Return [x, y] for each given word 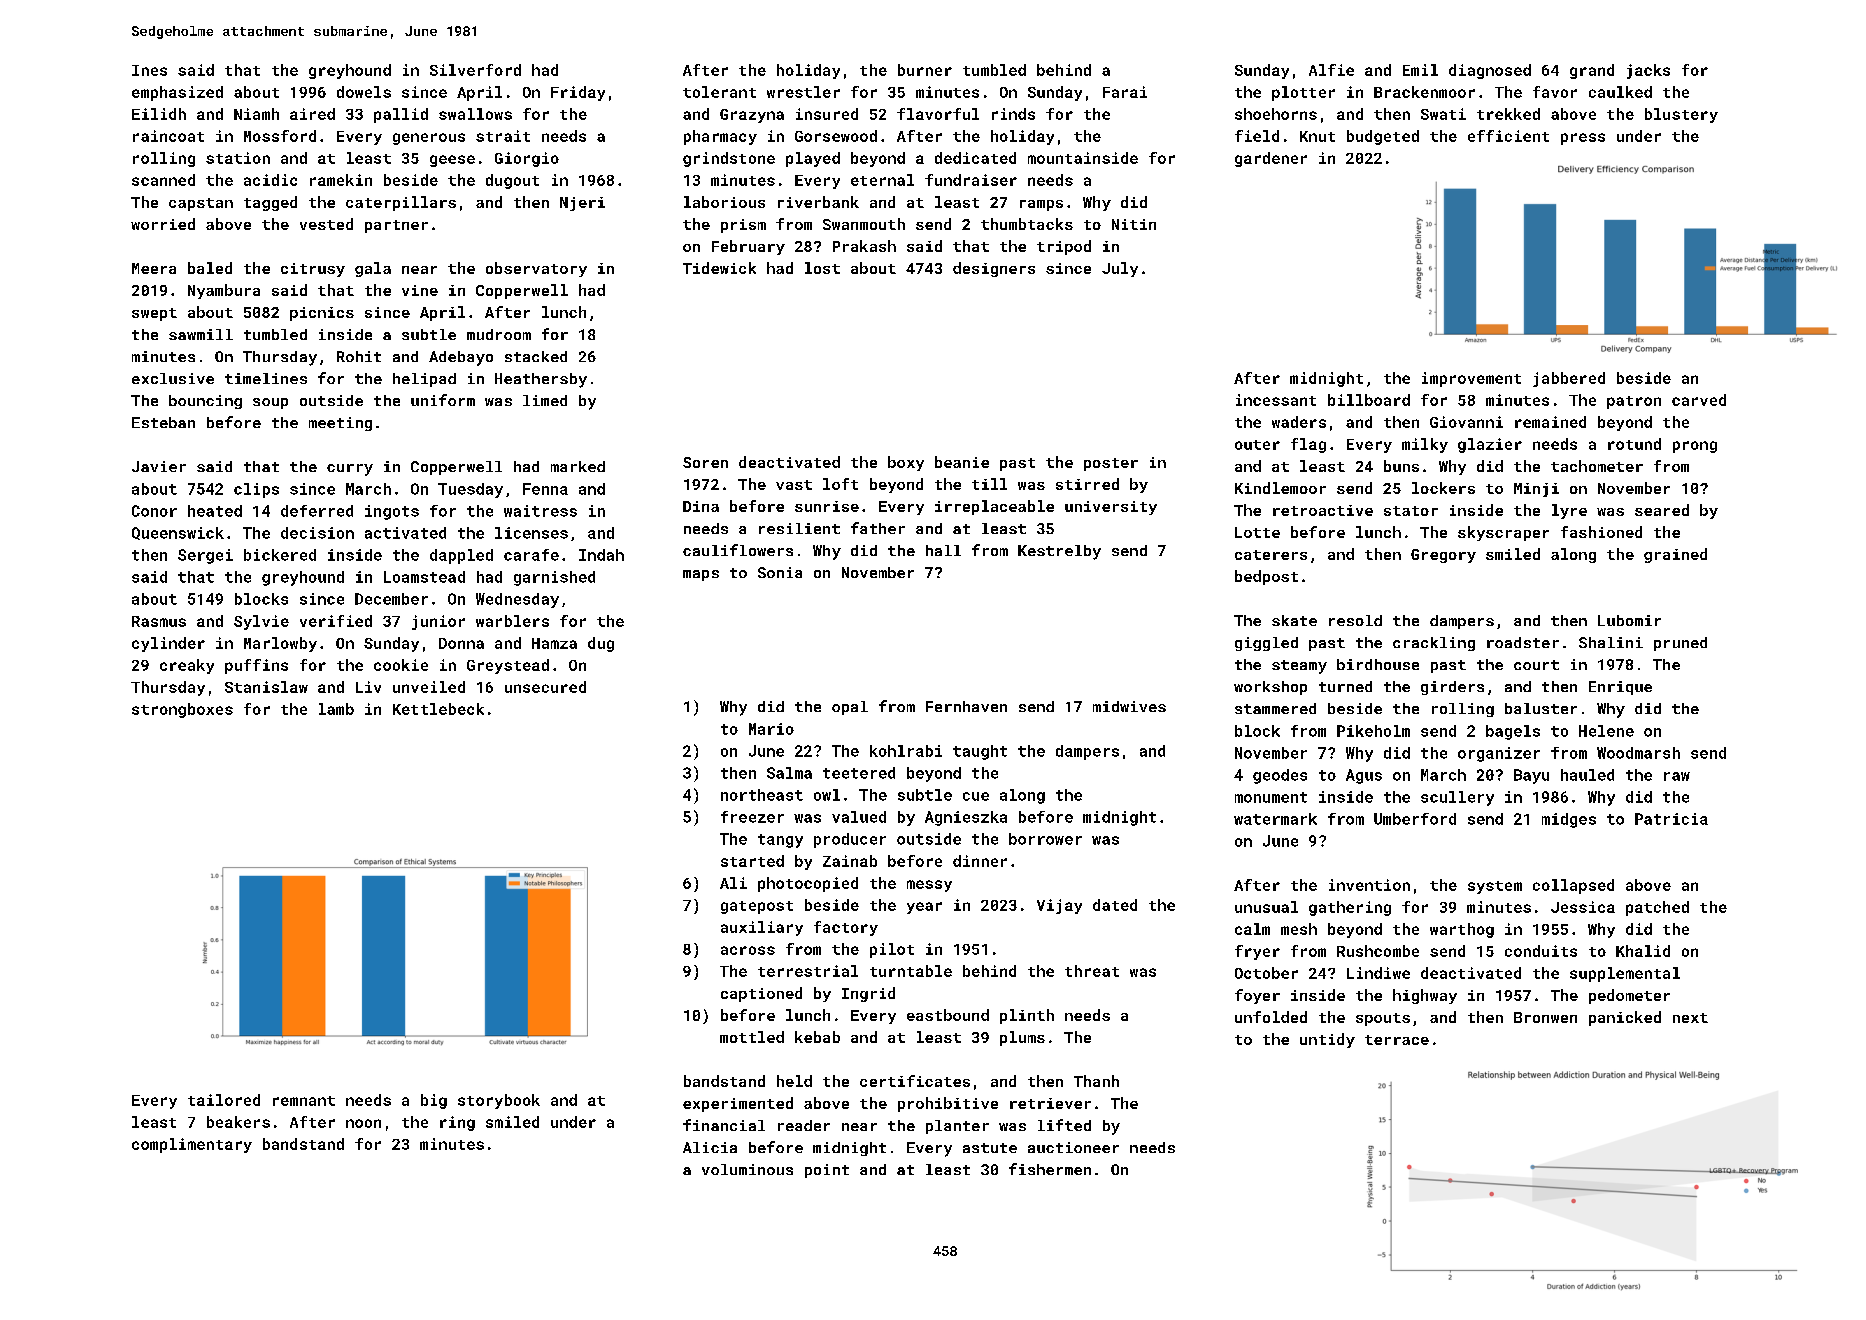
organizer [1499, 754]
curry [350, 470]
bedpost [1266, 577]
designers [994, 269]
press [1583, 139]
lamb [336, 709]
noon [363, 1123]
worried [163, 224]
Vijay [1059, 906]
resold [1355, 620]
